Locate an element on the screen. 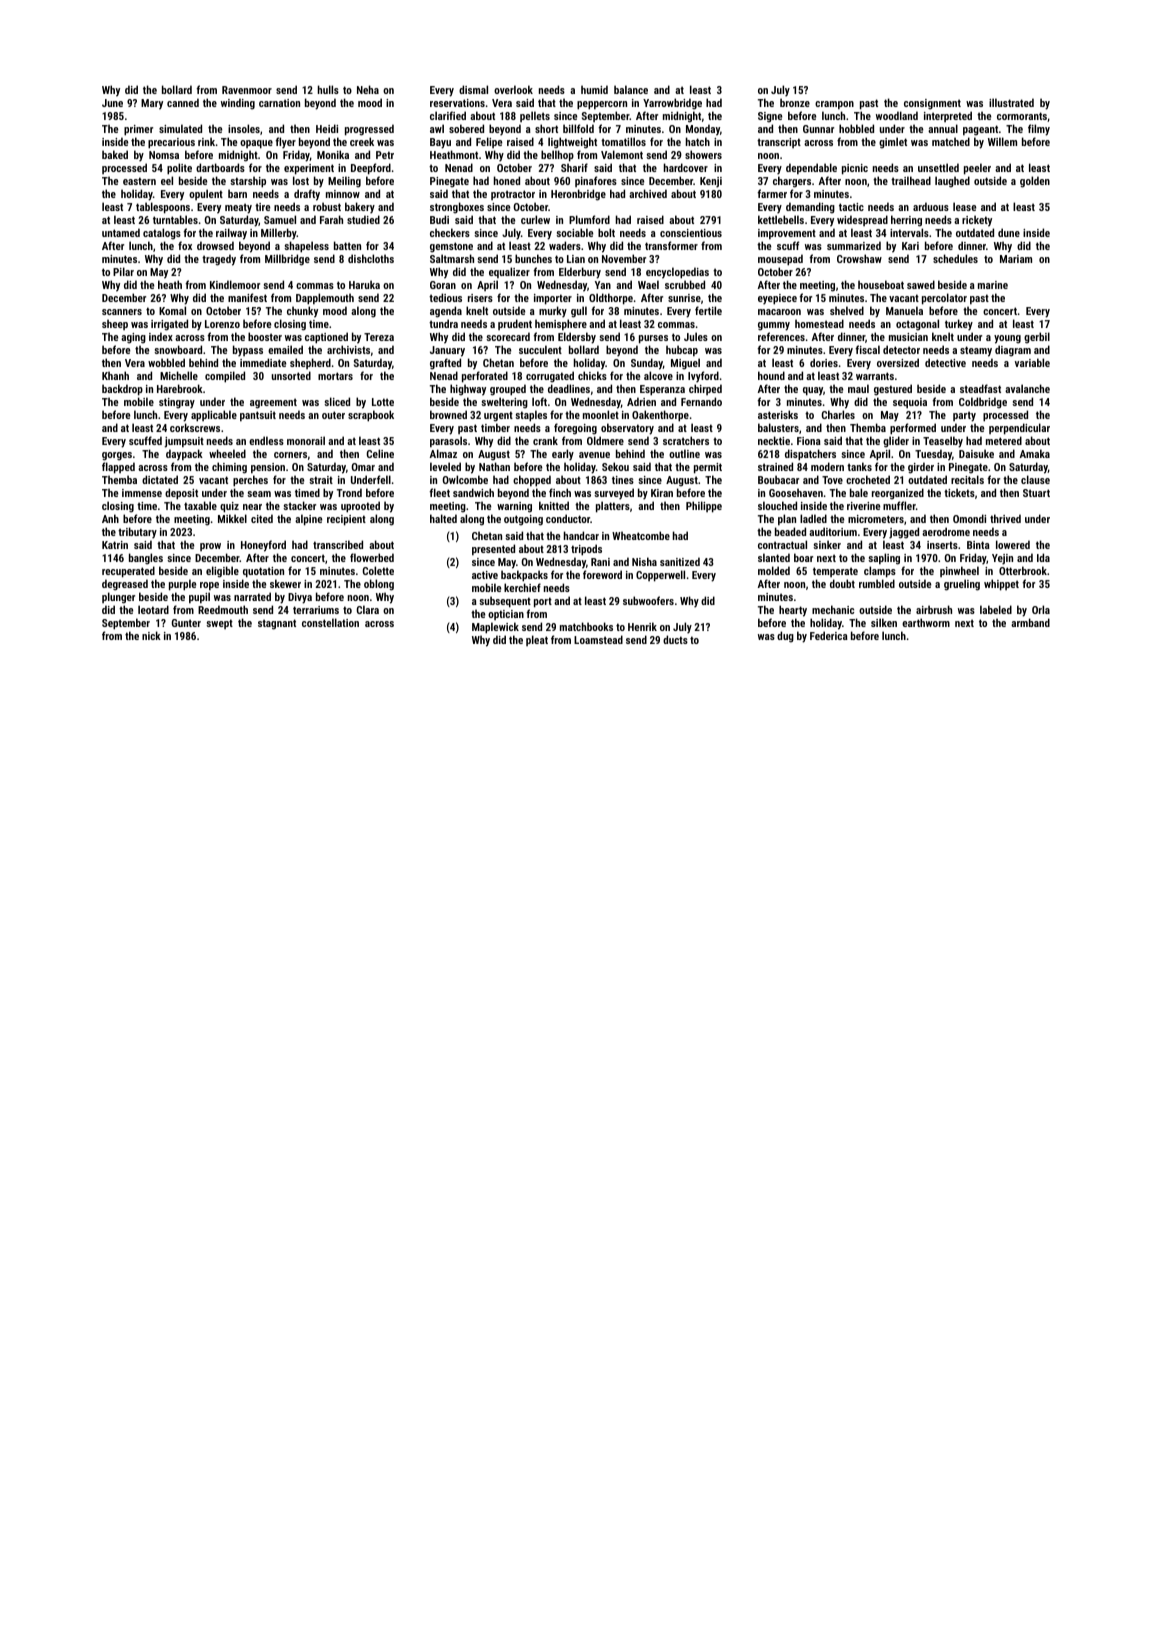 The width and height of the screenshot is (1152, 1629). Mikkel is located at coordinates (232, 518).
